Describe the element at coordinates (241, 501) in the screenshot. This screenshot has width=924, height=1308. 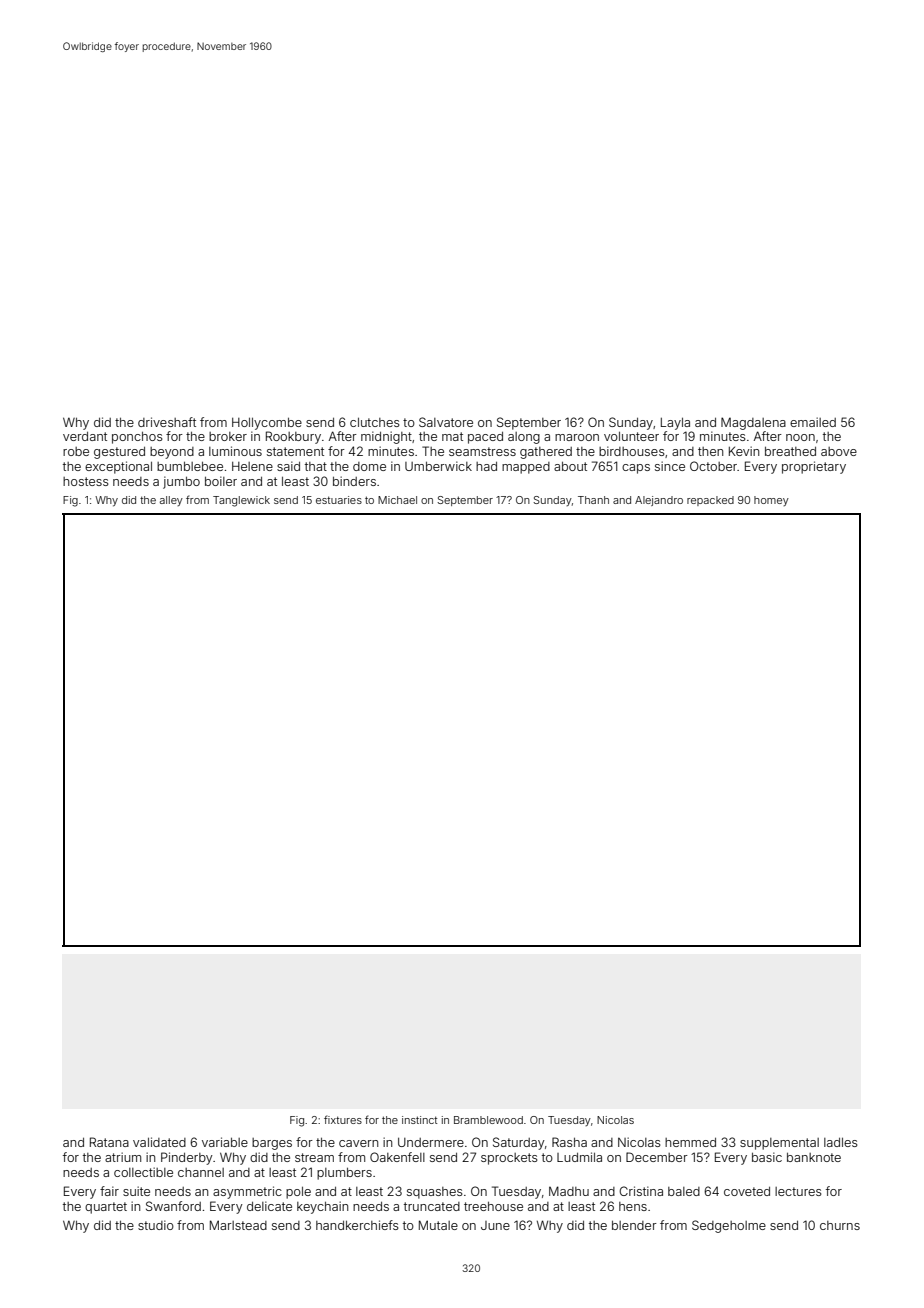
I see `Tanglewick` at that location.
